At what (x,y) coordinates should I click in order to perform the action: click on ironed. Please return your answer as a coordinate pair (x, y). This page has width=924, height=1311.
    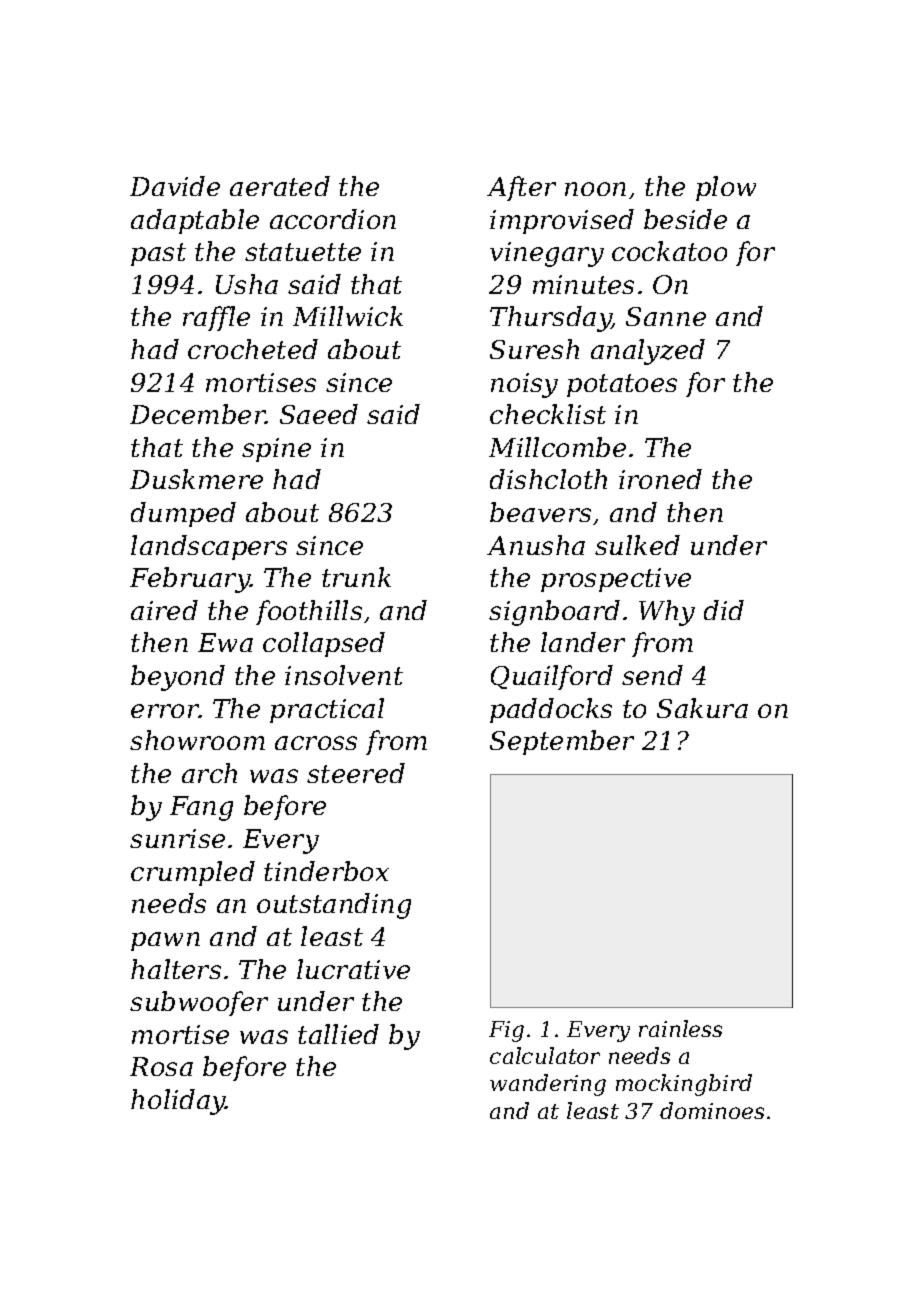
    Looking at the image, I should click on (660, 479).
